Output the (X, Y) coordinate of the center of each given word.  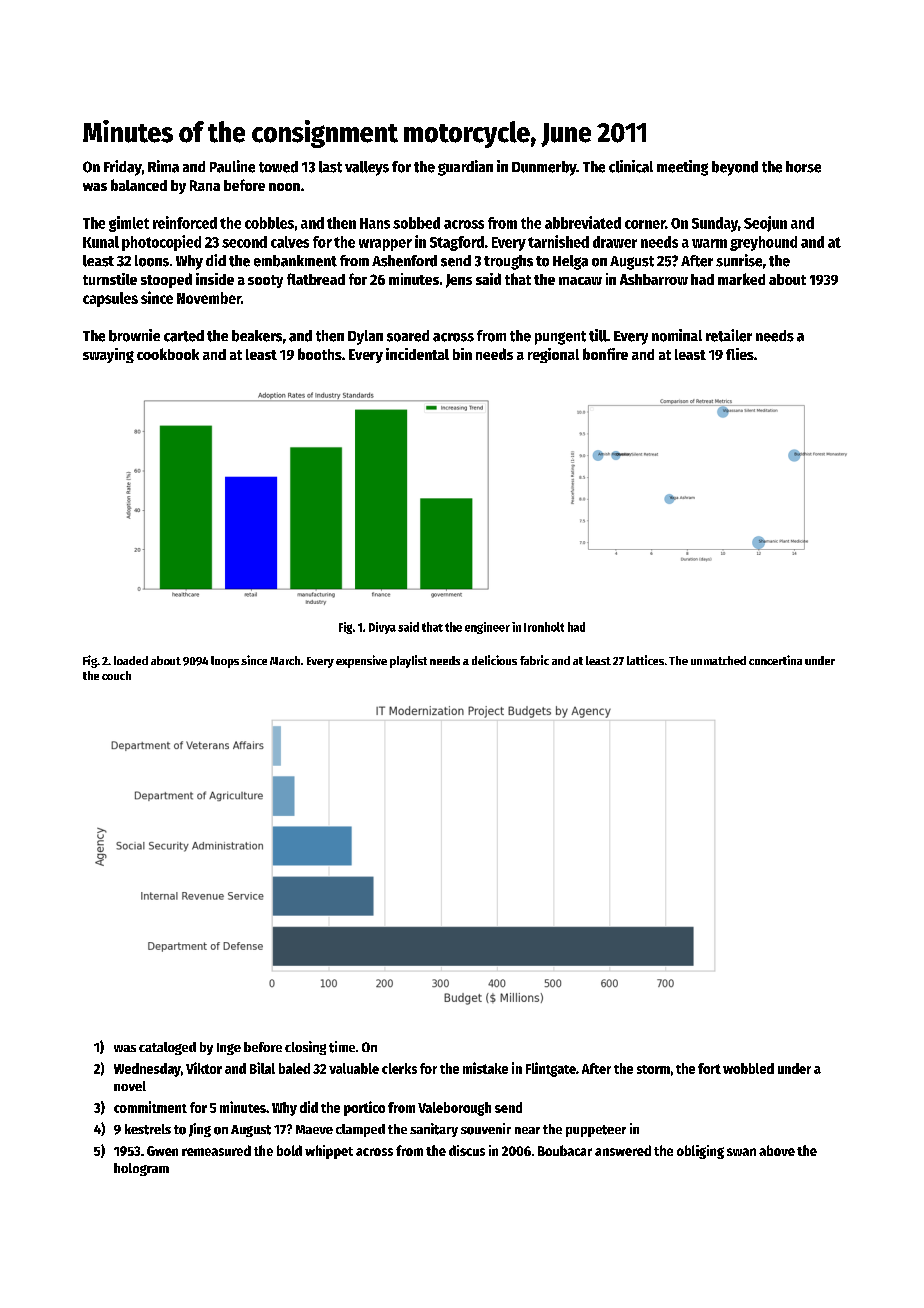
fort (709, 1068)
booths (320, 354)
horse (803, 167)
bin (462, 354)
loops (225, 662)
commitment (150, 1107)
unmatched (718, 660)
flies (740, 354)
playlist (408, 661)
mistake (485, 1068)
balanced (139, 185)
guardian (465, 168)
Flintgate (551, 1069)
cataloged (167, 1048)
